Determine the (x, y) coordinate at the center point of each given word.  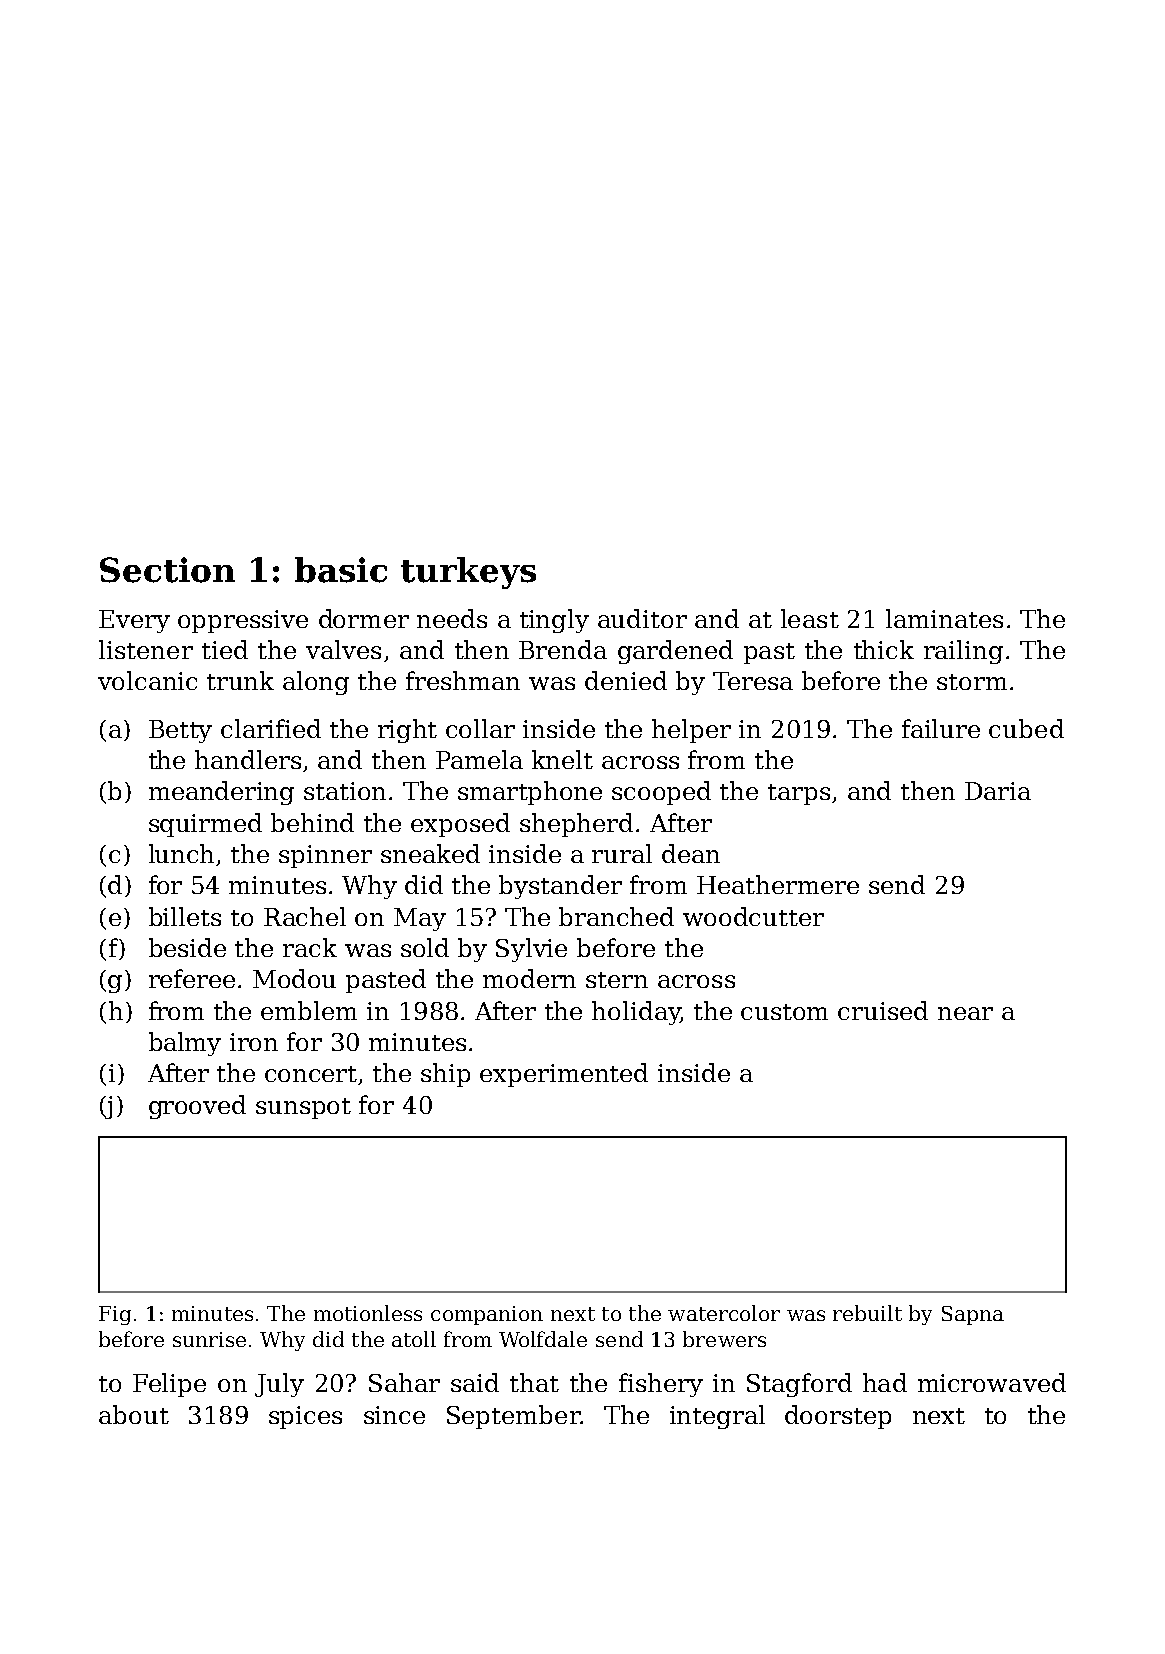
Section (167, 570)
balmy (185, 1044)
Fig (115, 1315)
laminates (944, 618)
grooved (197, 1107)
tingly (554, 621)
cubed (1026, 728)
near (965, 1013)
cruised (883, 1010)
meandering (221, 793)
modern (529, 978)
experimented (564, 1075)
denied (626, 680)
